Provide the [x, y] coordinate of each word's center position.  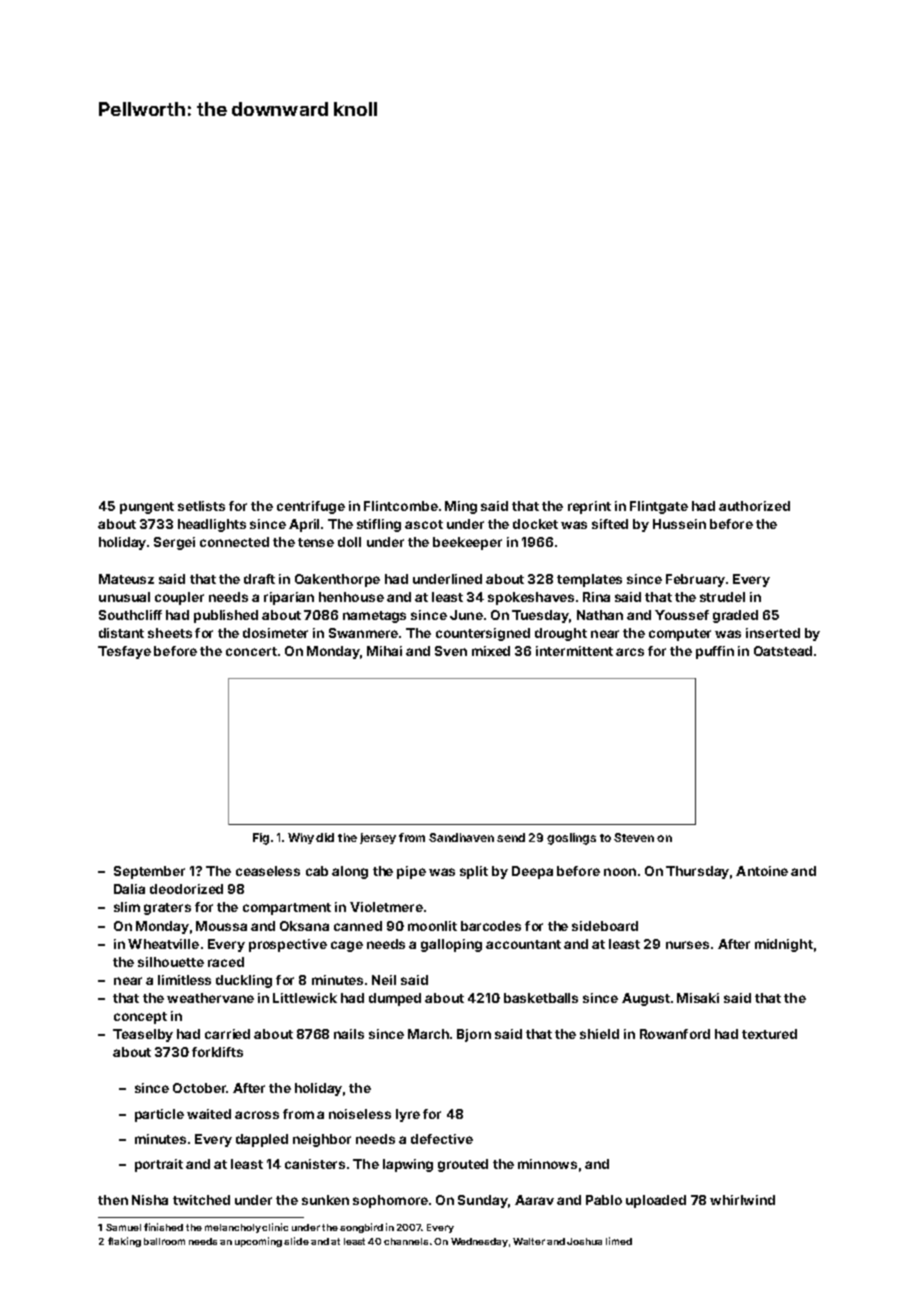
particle [159, 1115]
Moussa [221, 926]
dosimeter [275, 633]
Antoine [762, 871]
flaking [124, 1242]
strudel [722, 597]
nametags [374, 617]
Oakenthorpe [337, 580]
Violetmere [386, 907]
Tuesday [540, 616]
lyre [408, 1115]
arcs [630, 652]
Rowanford [675, 1034]
